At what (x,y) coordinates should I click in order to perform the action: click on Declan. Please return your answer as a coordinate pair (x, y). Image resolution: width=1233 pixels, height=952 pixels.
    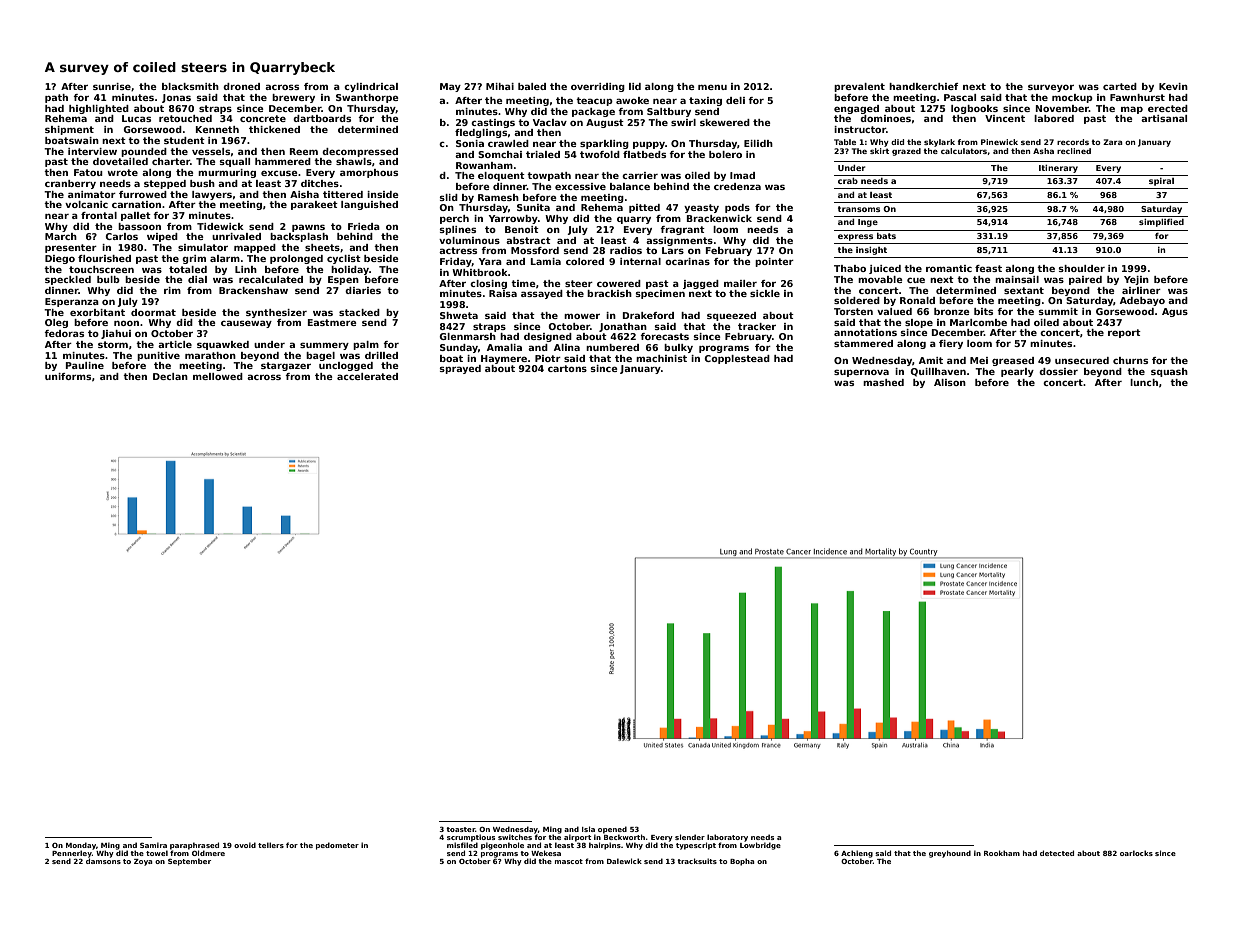
    Looking at the image, I should click on (170, 376).
